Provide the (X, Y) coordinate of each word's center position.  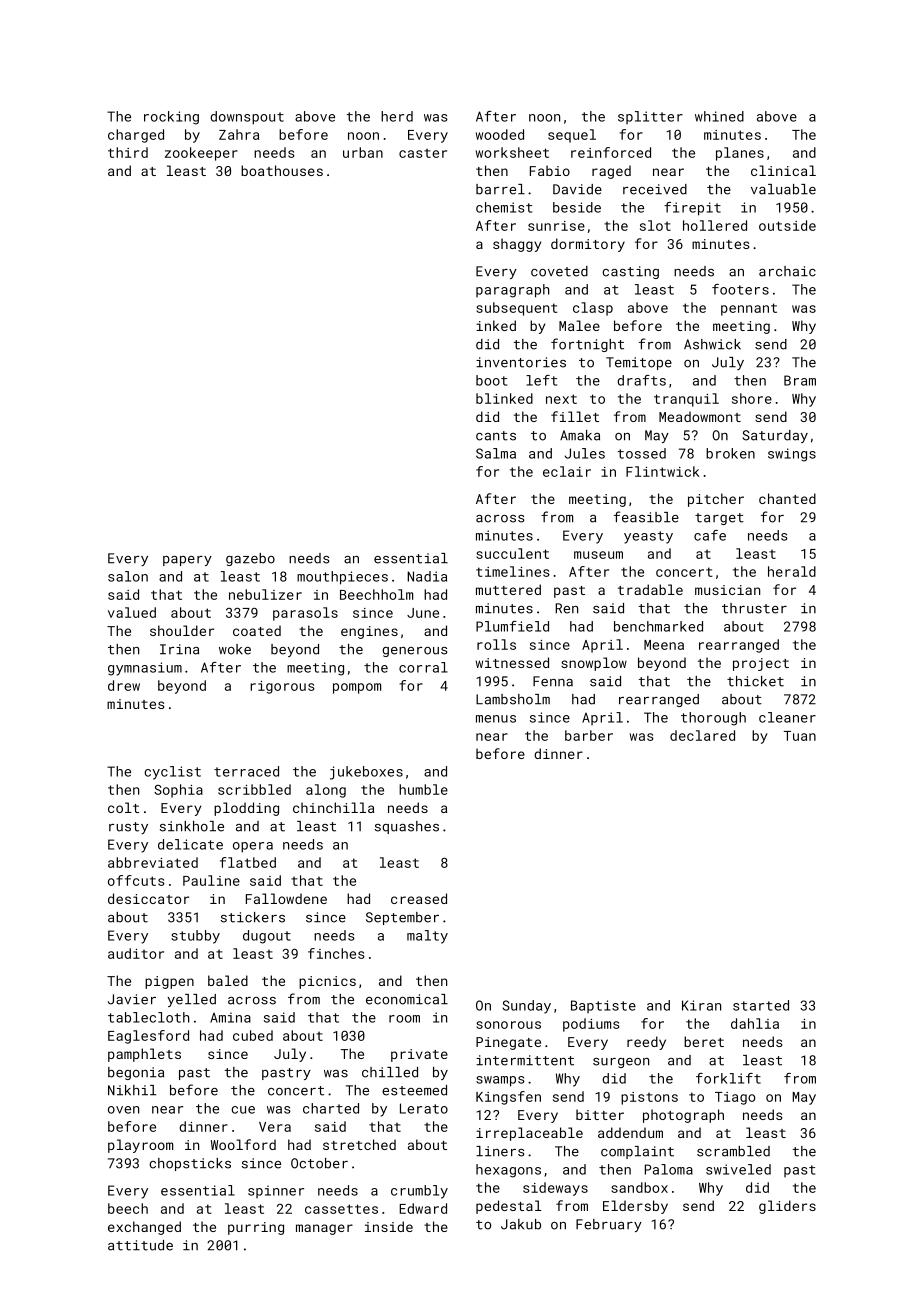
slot (655, 225)
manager (324, 1229)
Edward (423, 1208)
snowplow (594, 664)
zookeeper (201, 154)
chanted (787, 498)
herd (397, 116)
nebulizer (265, 594)
